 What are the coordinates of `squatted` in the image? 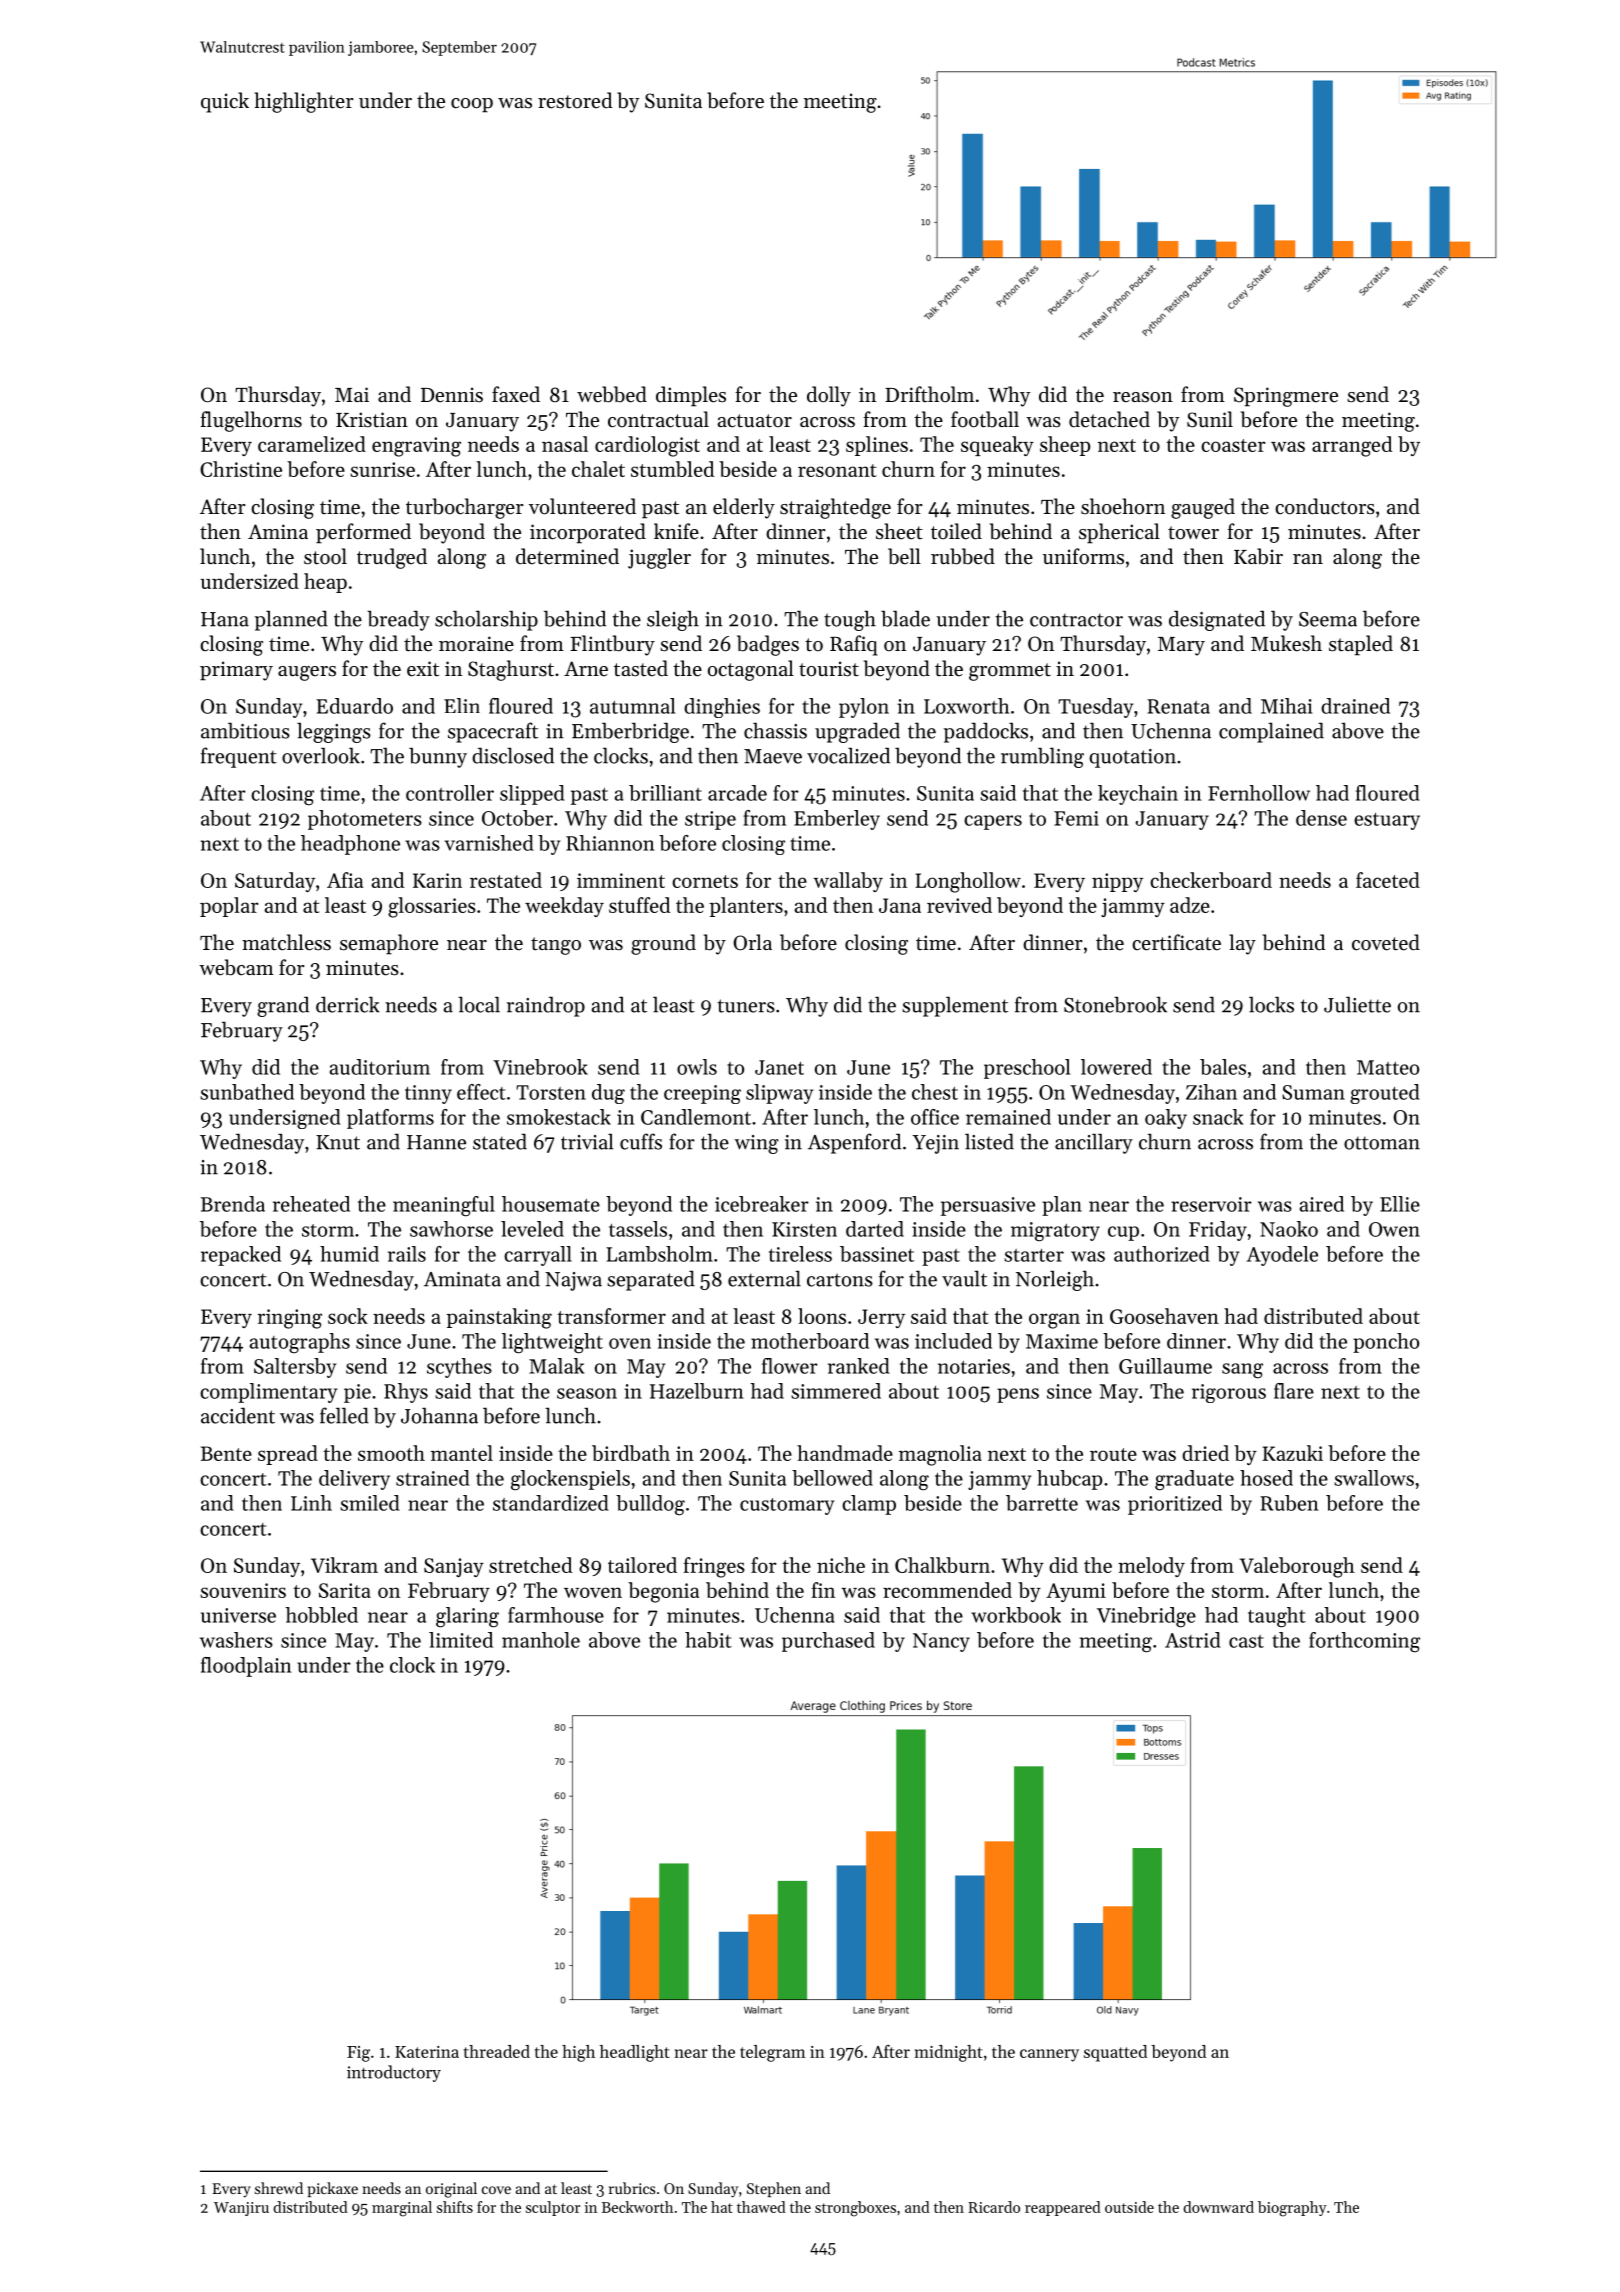 It's located at (1115, 2053).
